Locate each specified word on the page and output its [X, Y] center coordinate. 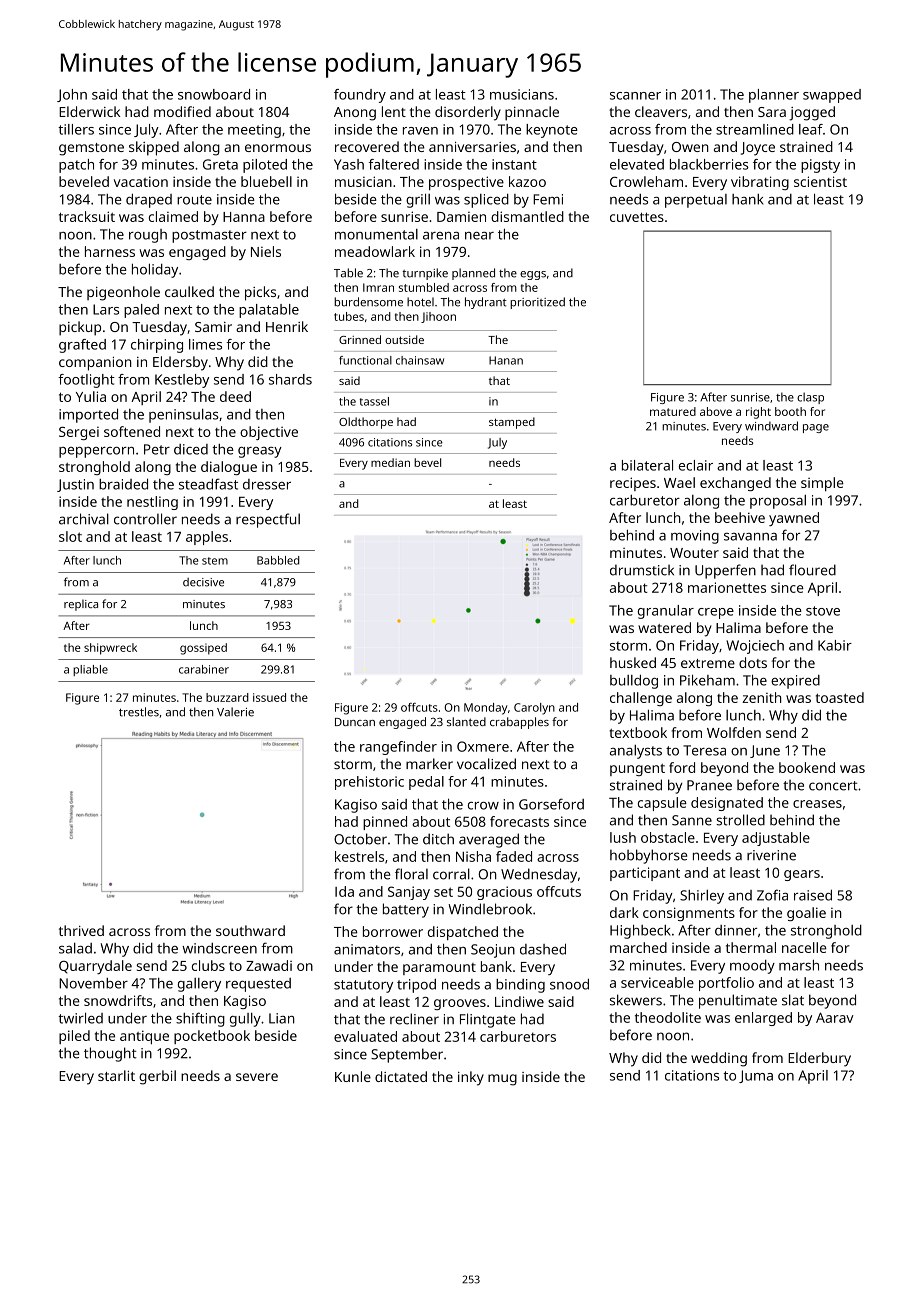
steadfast [208, 484]
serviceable [657, 982]
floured [812, 570]
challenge [641, 699]
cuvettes [637, 217]
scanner [635, 96]
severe [257, 1077]
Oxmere [483, 746]
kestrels [359, 856]
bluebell [266, 181]
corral [451, 874]
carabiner [204, 669]
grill [418, 200]
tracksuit [87, 216]
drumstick [642, 570]
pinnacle [532, 113]
